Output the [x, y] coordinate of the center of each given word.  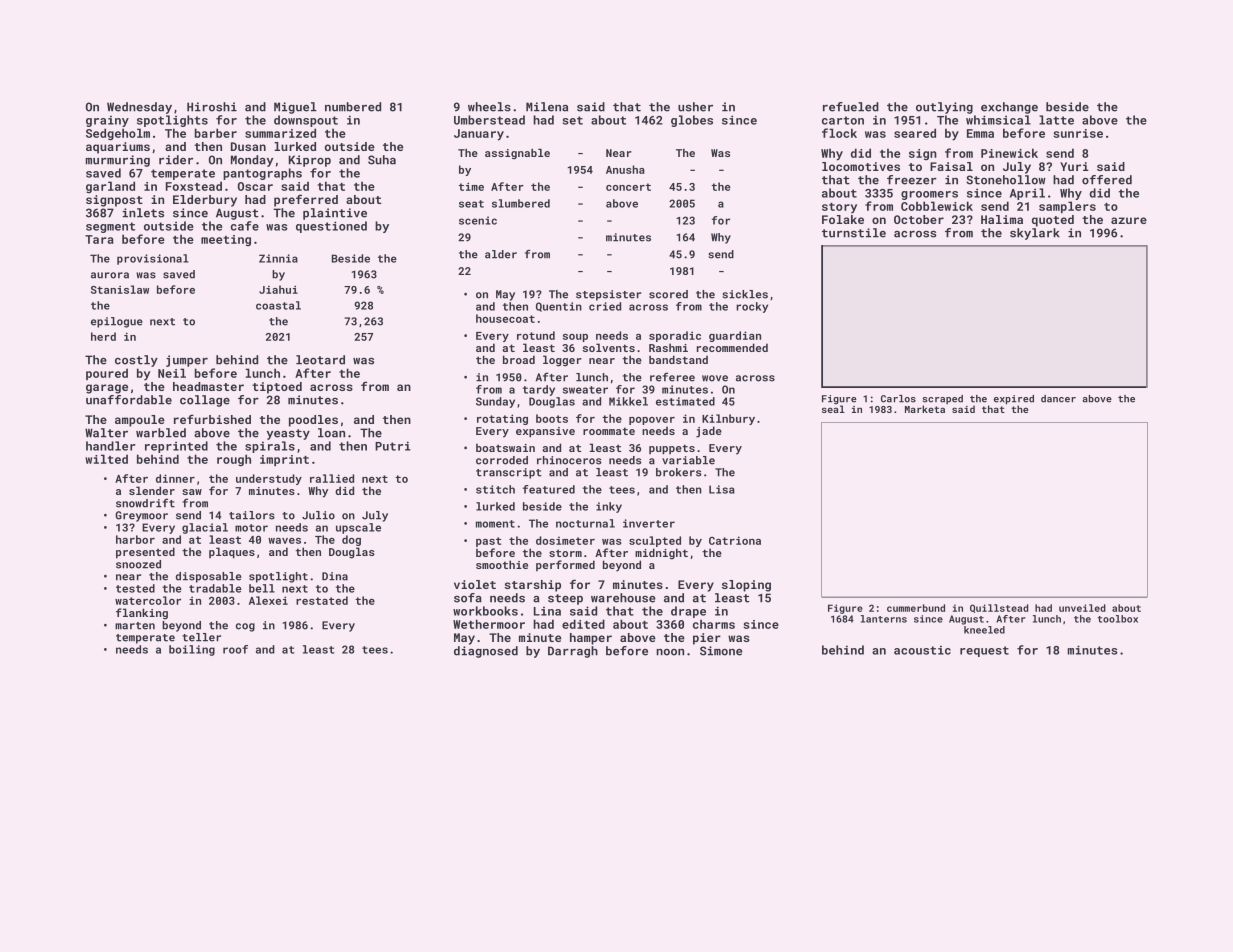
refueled [851, 107]
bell [262, 588]
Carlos [898, 399]
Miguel [295, 108]
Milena [547, 107]
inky [609, 507]
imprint [284, 460]
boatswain [505, 447]
